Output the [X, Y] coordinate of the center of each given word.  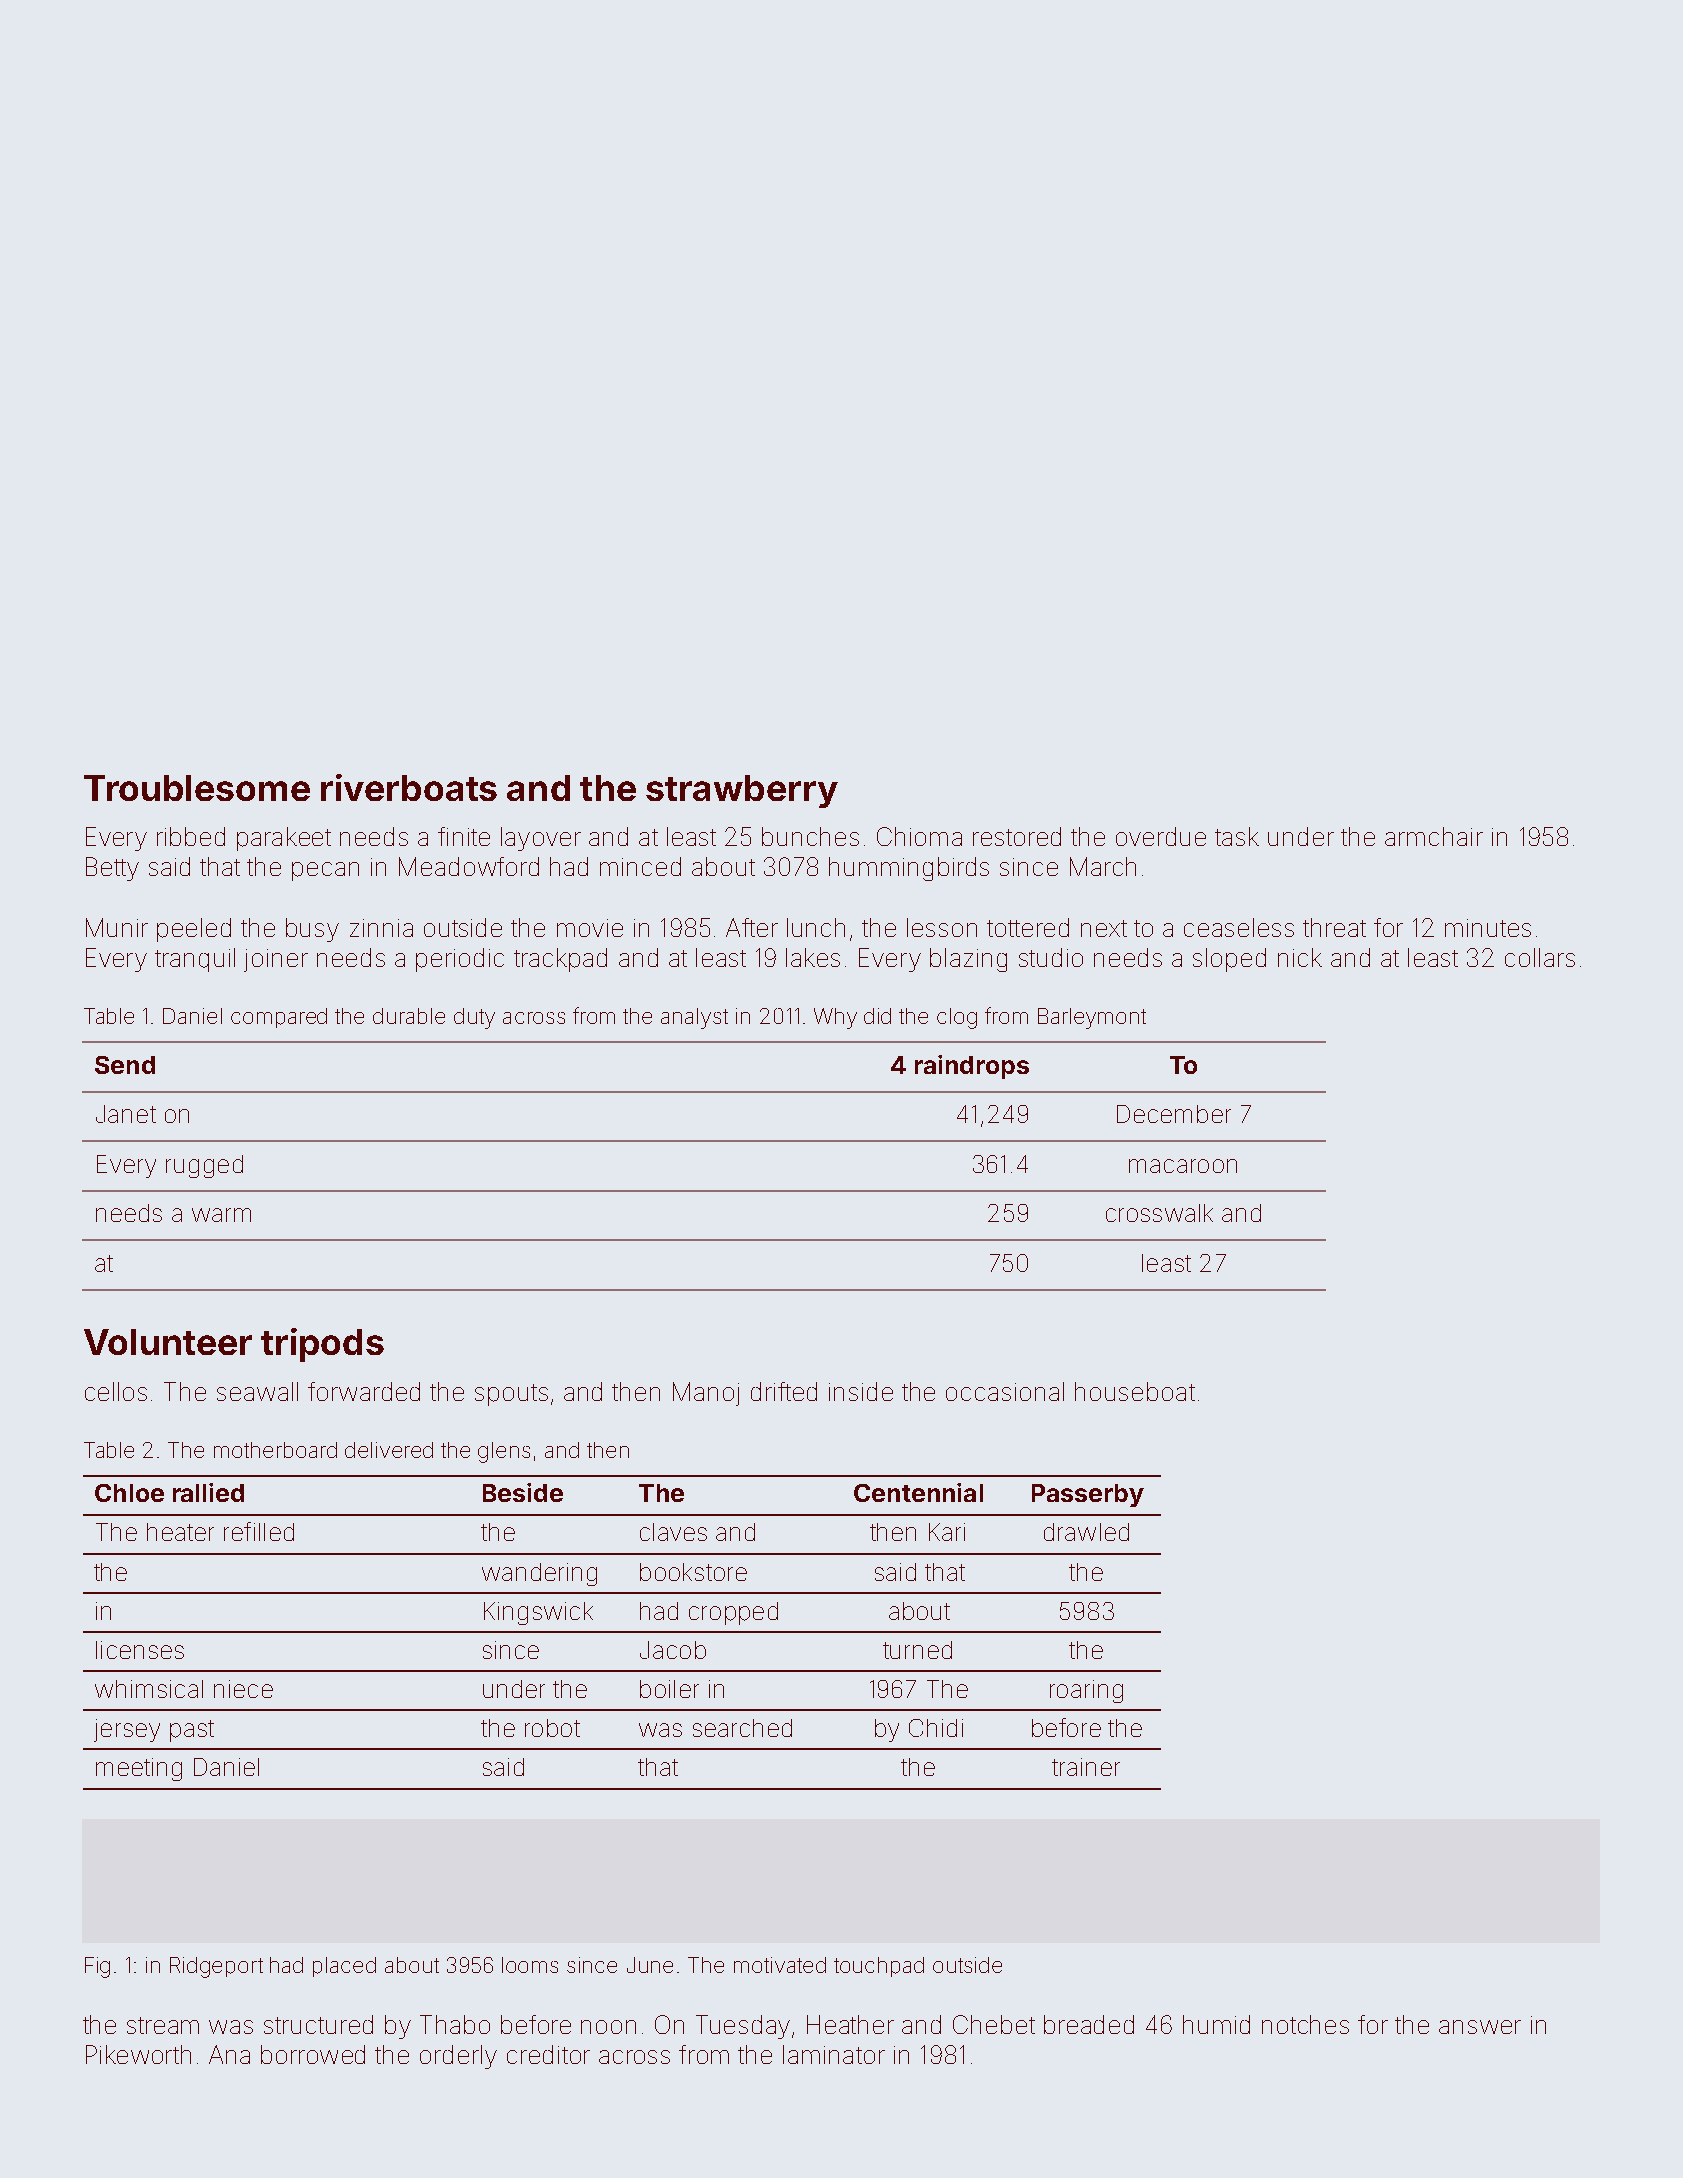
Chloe [129, 1493]
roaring [1086, 1691]
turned [917, 1650]
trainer [1086, 1767]
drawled [1086, 1532]
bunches [810, 836]
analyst [694, 1018]
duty [474, 1018]
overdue [1161, 836]
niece [243, 1689]
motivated [780, 1965]
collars [1540, 957]
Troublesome [197, 788]
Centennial [918, 1492]
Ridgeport [216, 1967]
